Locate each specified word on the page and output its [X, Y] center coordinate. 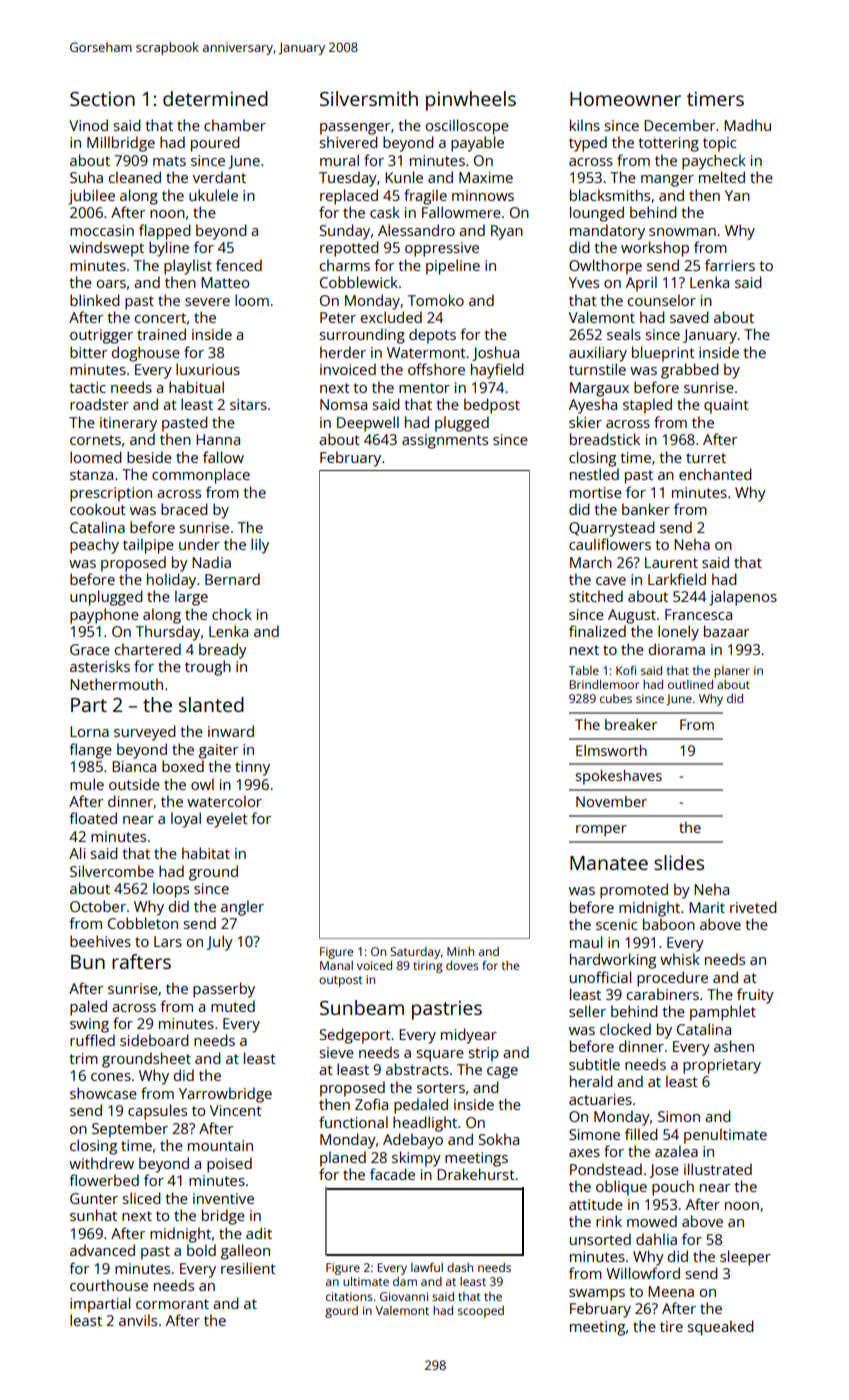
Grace [90, 649]
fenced [239, 265]
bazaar [726, 631]
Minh [460, 951]
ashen [734, 1046]
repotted [349, 249]
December [679, 125]
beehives [100, 941]
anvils [138, 1320]
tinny [252, 768]
